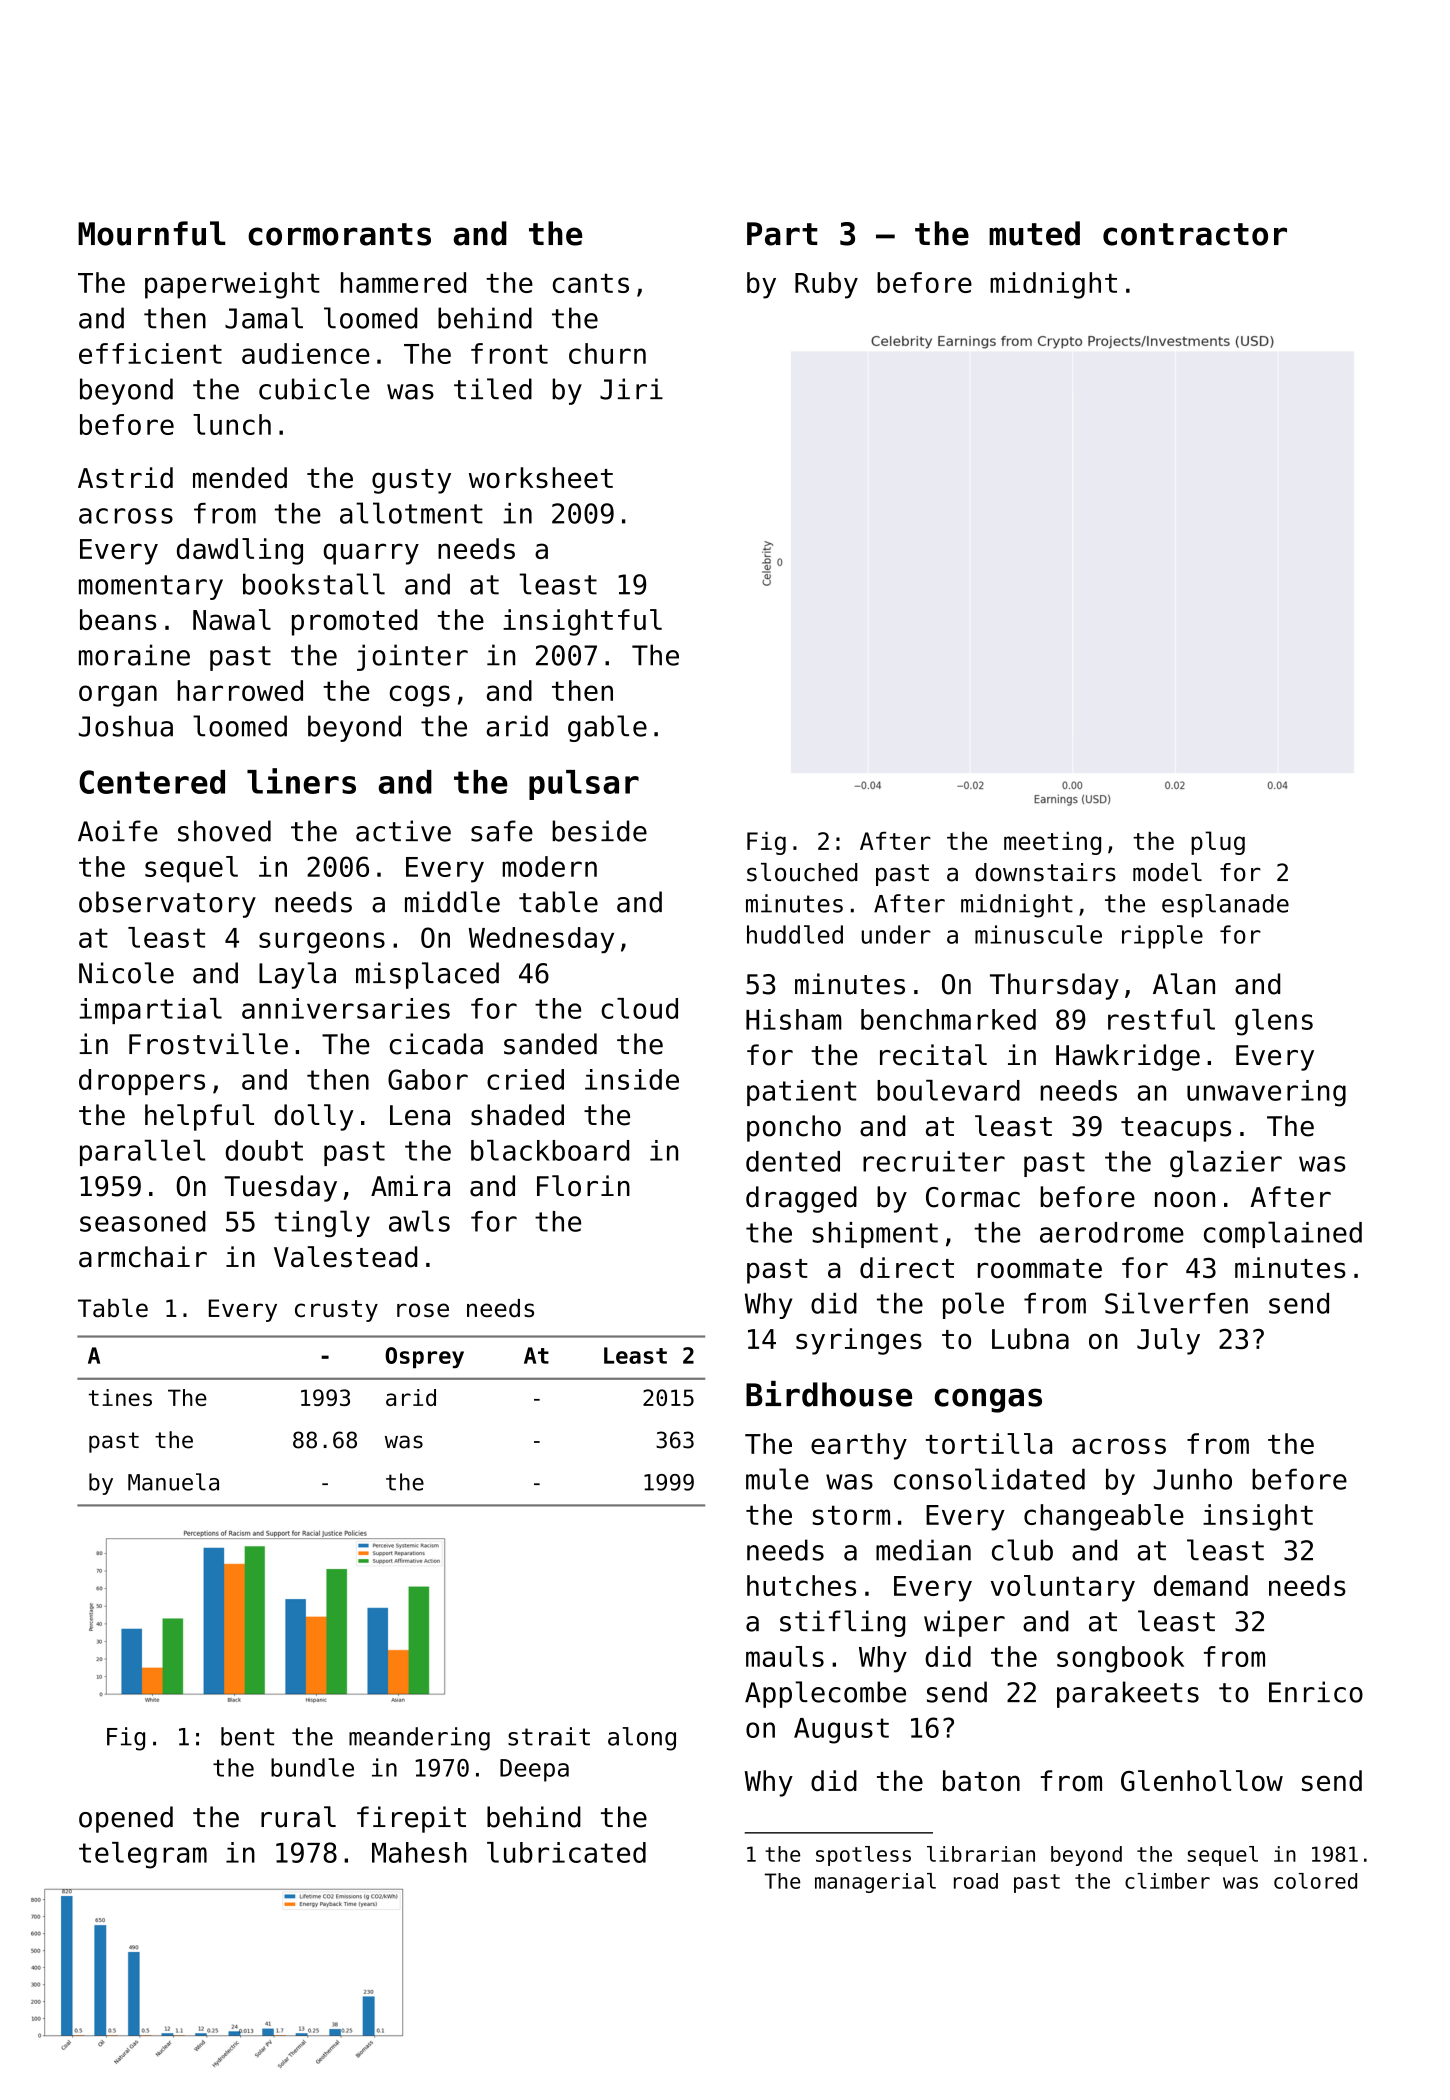 The width and height of the image is (1450, 2100). I want to click on muted, so click(1034, 233).
